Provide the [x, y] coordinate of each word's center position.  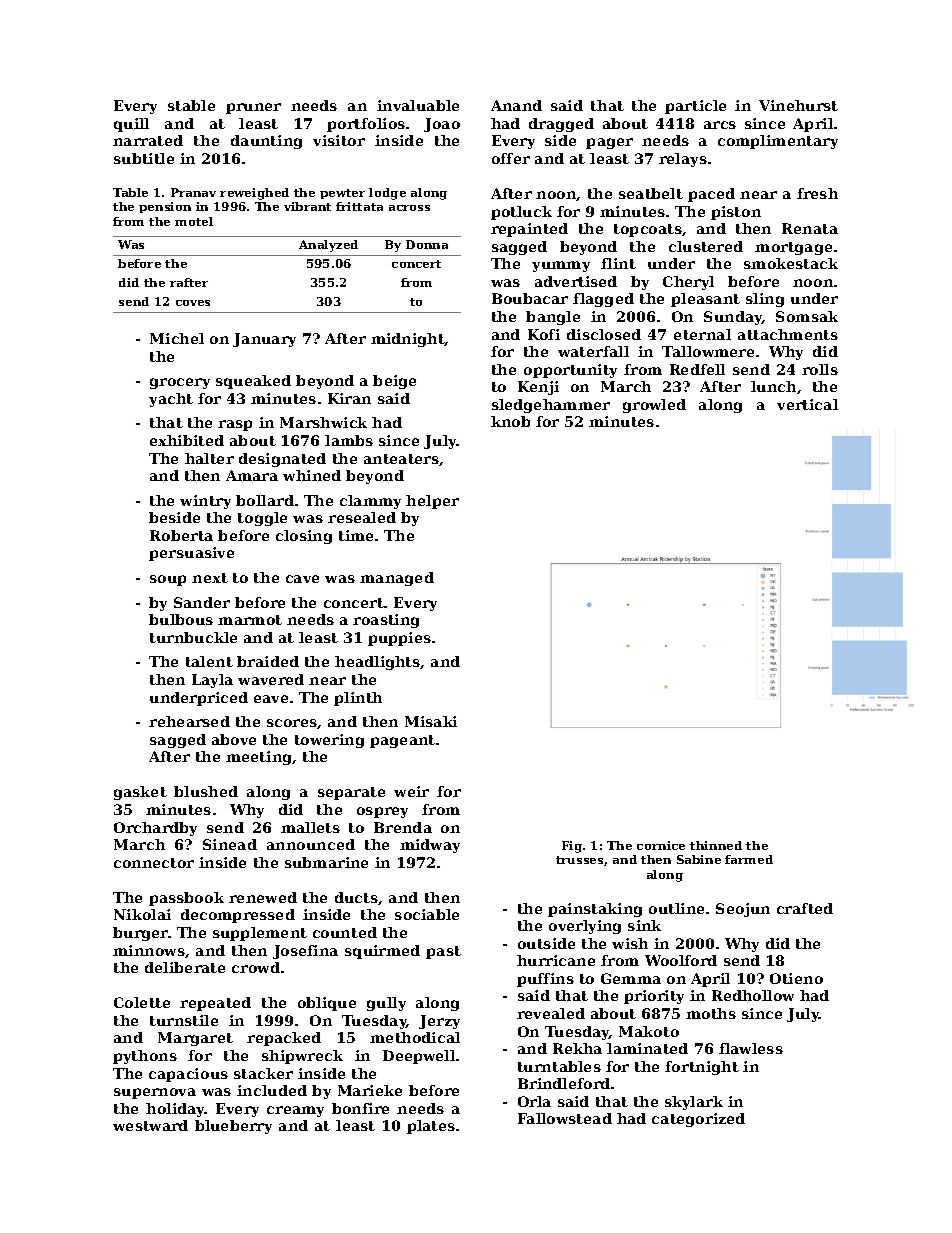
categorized [698, 1120]
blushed [206, 791]
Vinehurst [798, 105]
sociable [427, 914]
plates [431, 1127]
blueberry [233, 1127]
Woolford [681, 960]
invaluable [418, 105]
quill [131, 125]
